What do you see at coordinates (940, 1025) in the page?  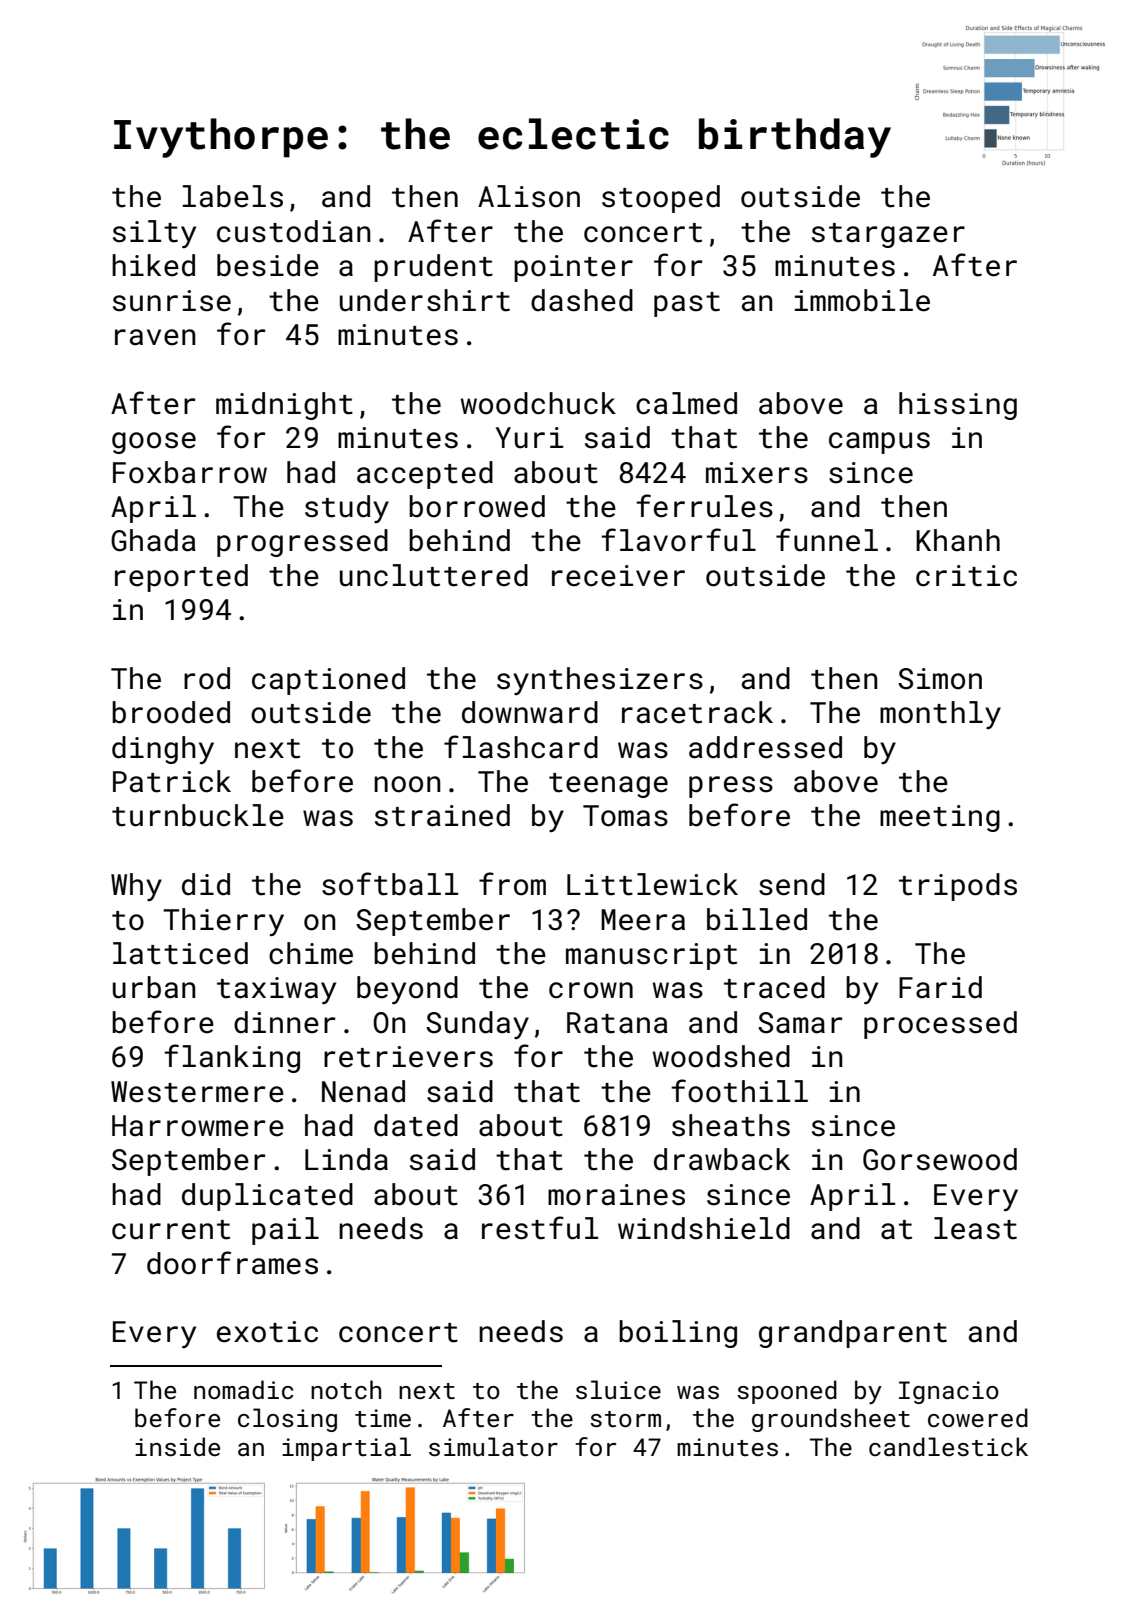 I see `processed` at bounding box center [940, 1025].
